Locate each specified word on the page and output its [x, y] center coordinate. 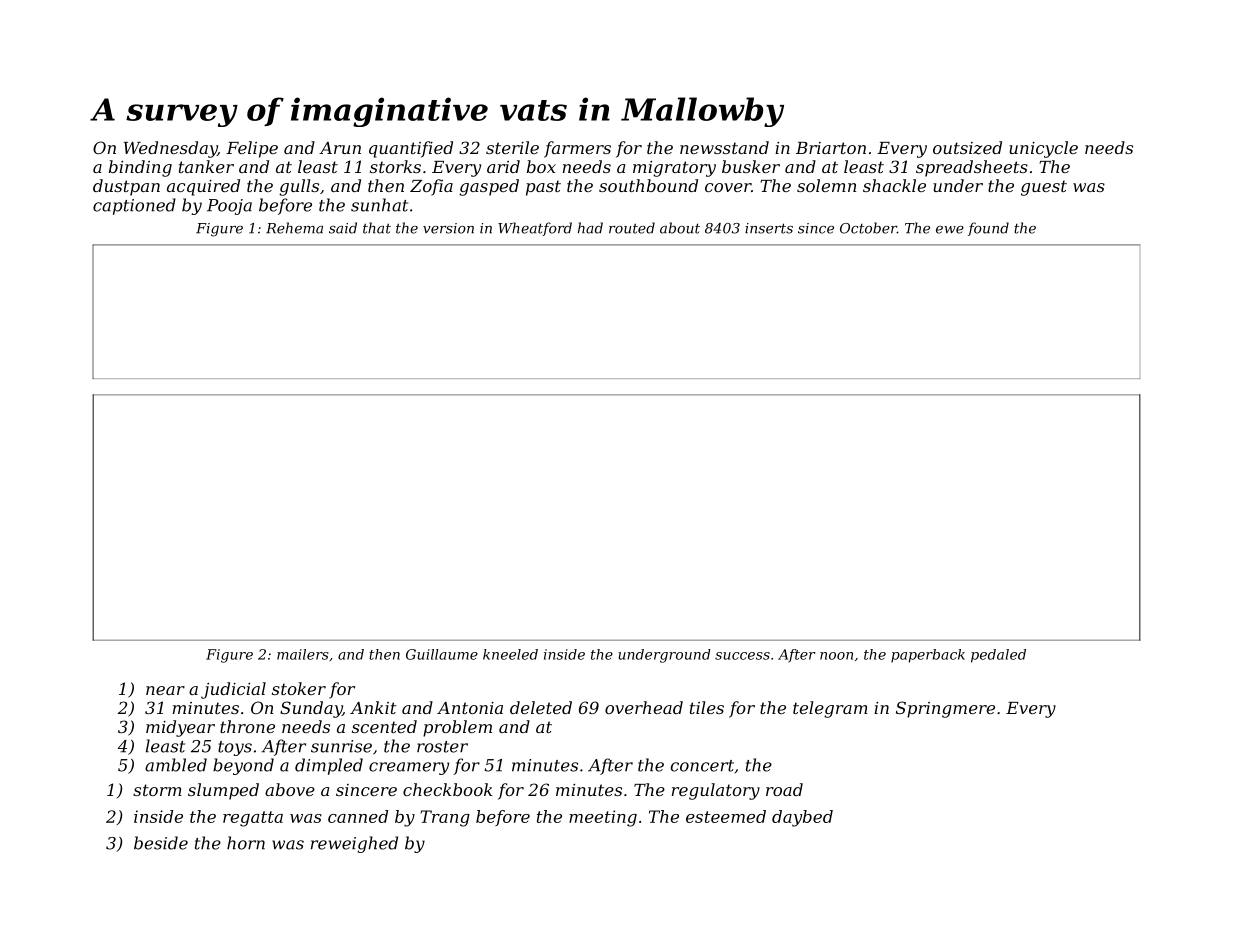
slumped [223, 791]
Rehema [294, 228]
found [988, 229]
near [165, 690]
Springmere [945, 709]
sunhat [379, 205]
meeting [603, 818]
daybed [802, 818]
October [868, 228]
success [742, 656]
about [680, 228]
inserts [769, 228]
